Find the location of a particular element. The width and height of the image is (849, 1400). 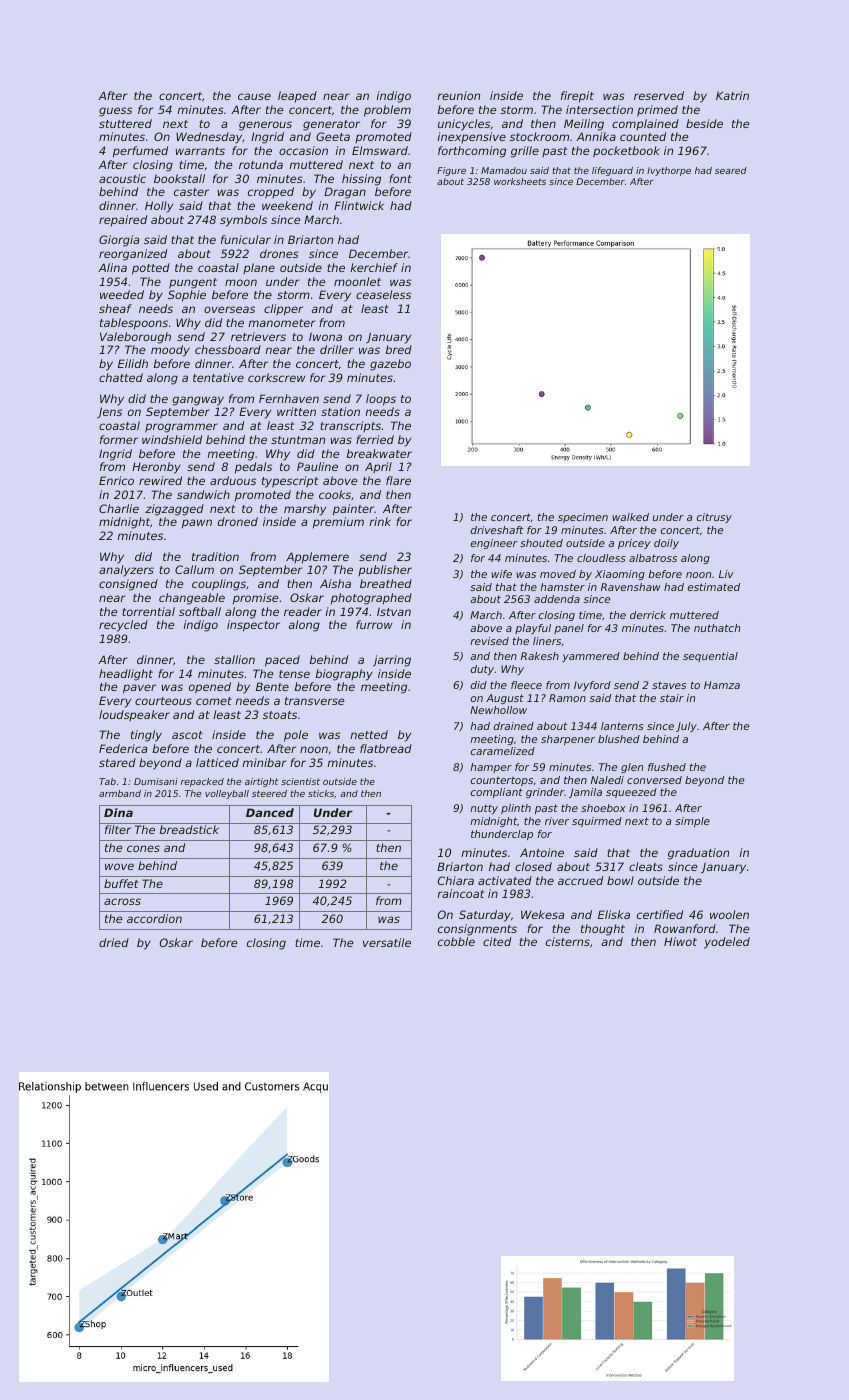

Ivythorpe is located at coordinates (669, 171).
